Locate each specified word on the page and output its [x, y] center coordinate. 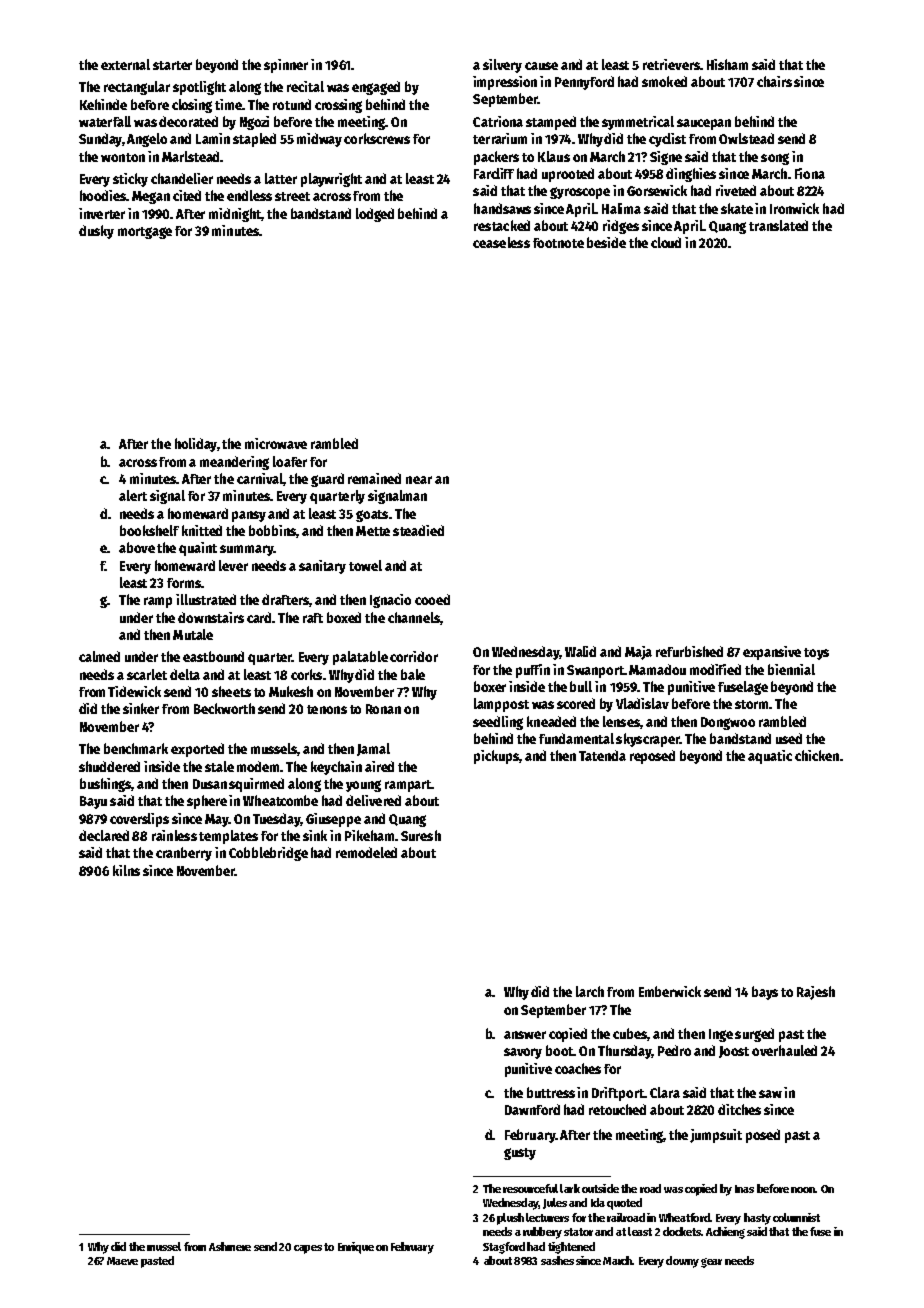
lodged [375, 215]
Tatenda [602, 755]
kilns [126, 870]
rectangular [137, 88]
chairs [774, 81]
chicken [817, 755]
